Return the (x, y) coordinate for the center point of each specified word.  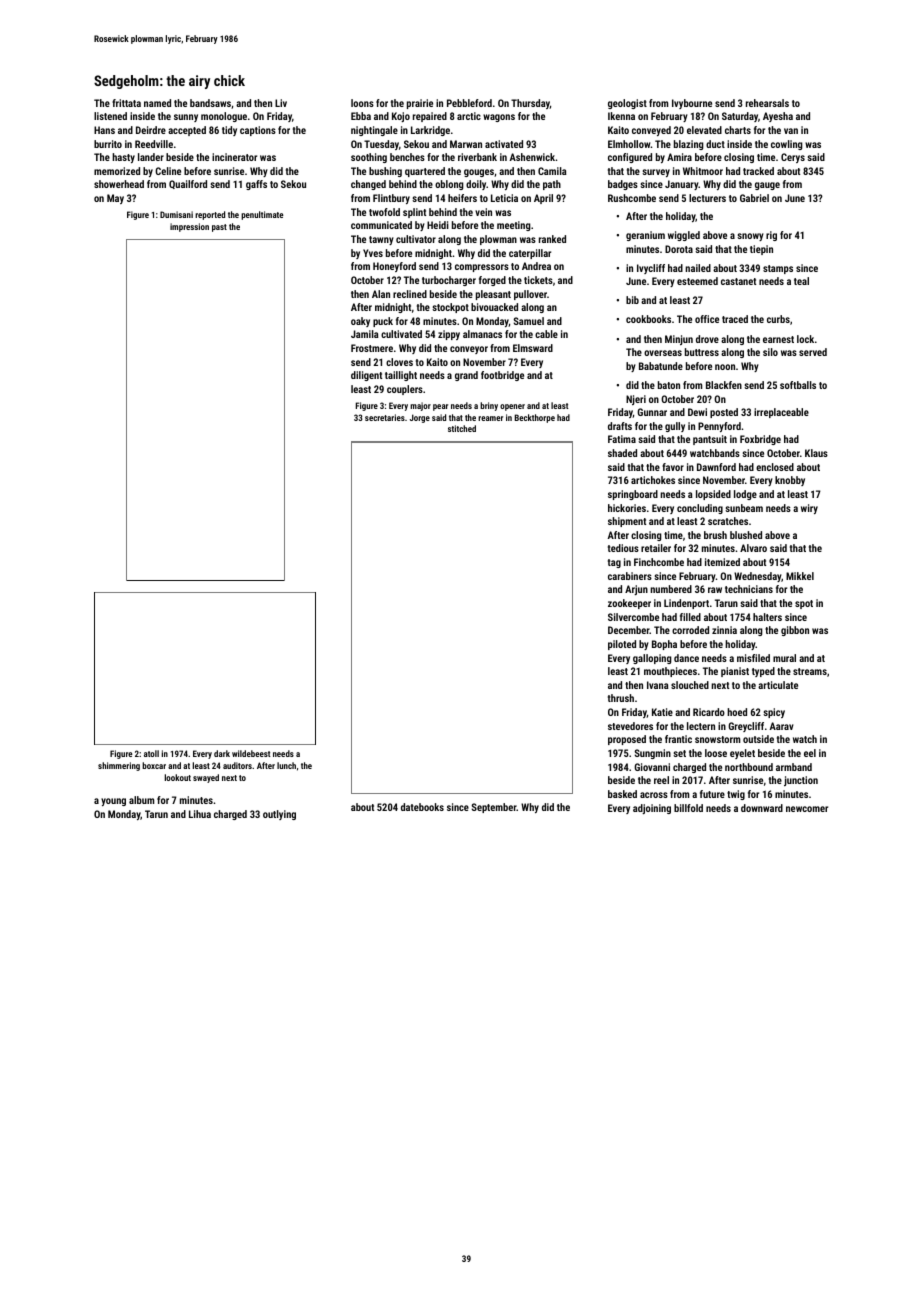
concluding (700, 509)
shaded (622, 453)
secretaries (385, 417)
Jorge (420, 418)
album (141, 800)
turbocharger (449, 281)
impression (189, 227)
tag (614, 563)
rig (771, 236)
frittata (126, 103)
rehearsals (767, 103)
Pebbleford (469, 103)
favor (673, 467)
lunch (286, 765)
